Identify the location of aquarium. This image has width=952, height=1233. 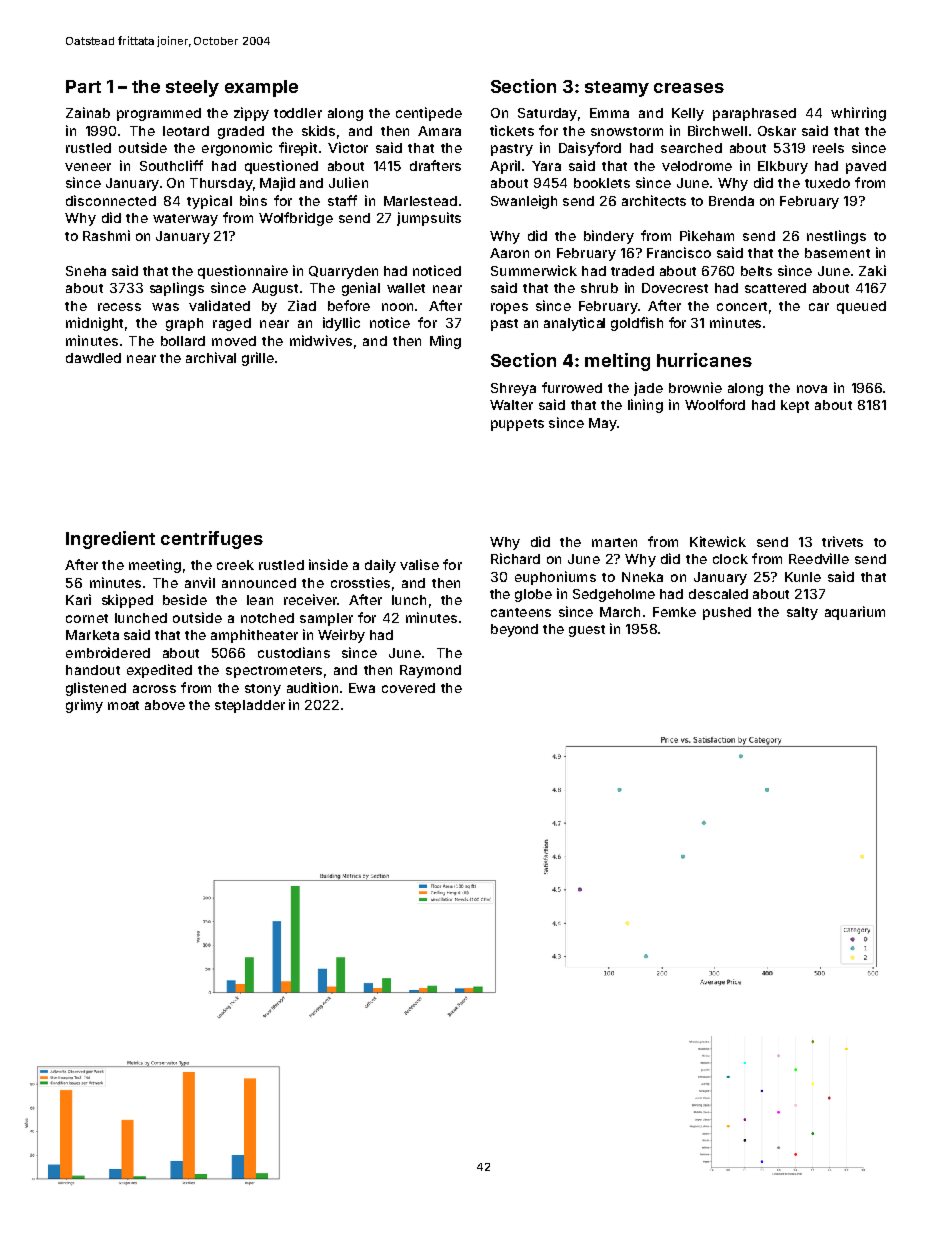
(855, 613).
